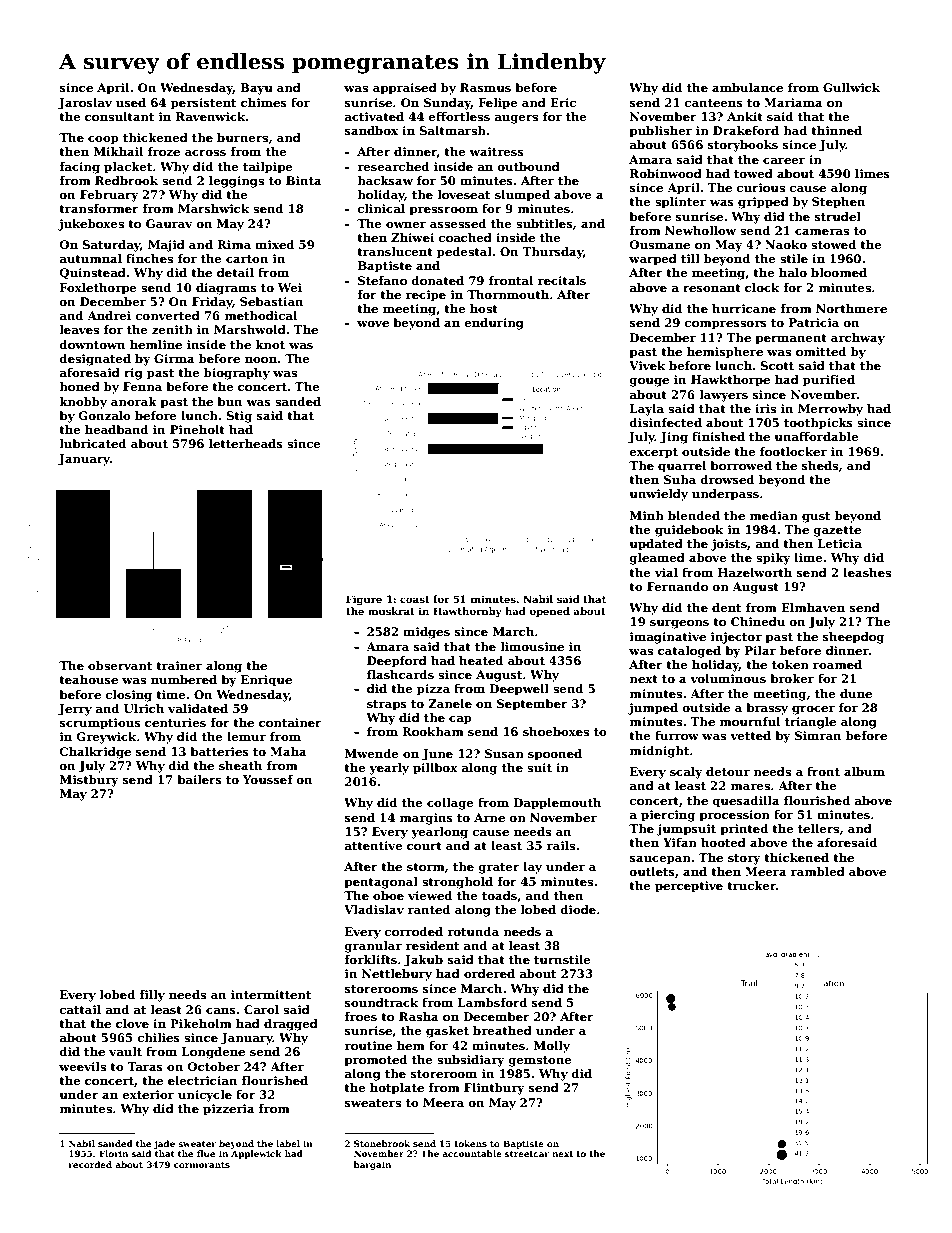 Image resolution: width=952 pixels, height=1233 pixels. Describe the element at coordinates (439, 833) in the image. I see `yearlong` at that location.
